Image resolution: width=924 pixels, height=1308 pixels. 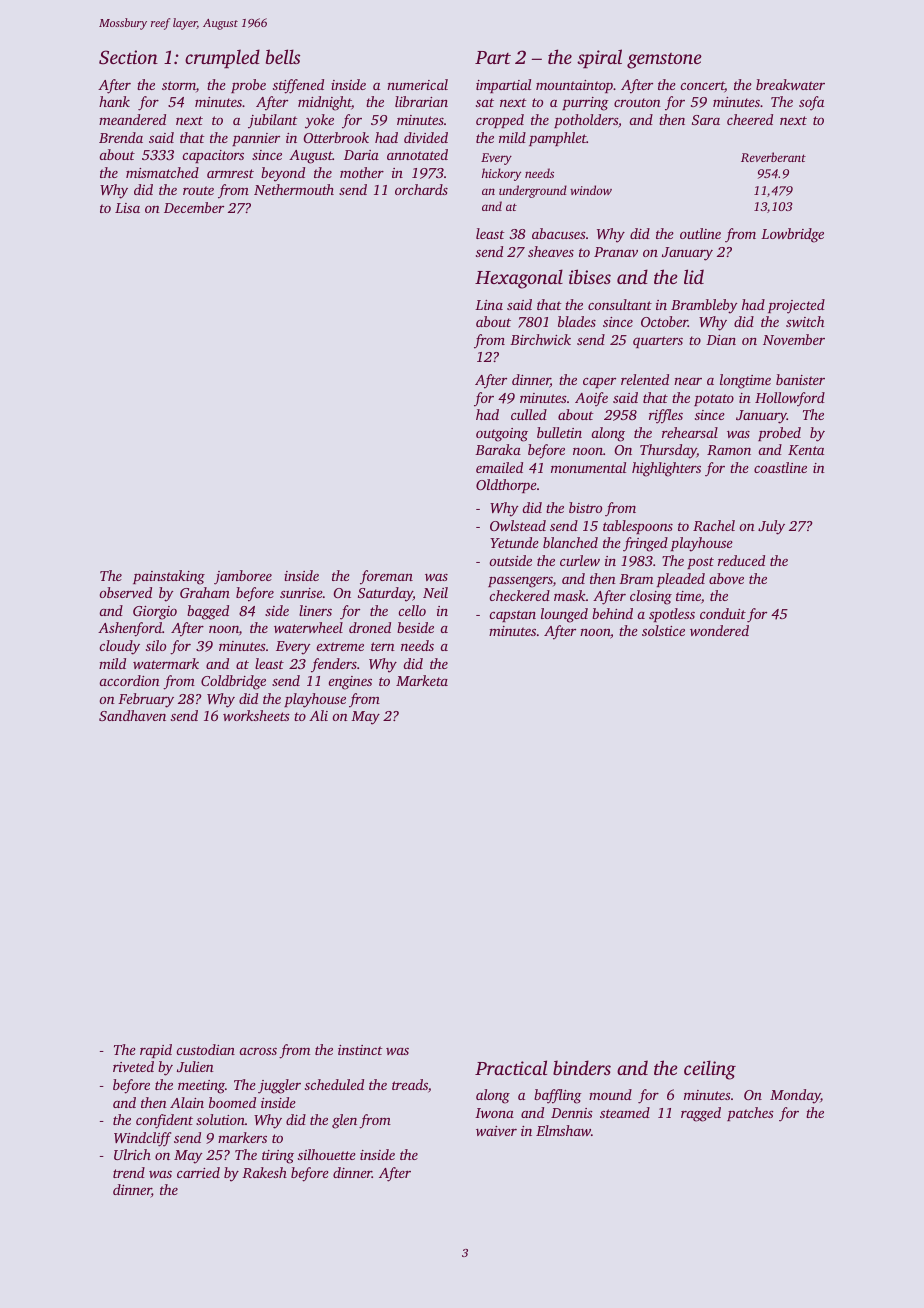 What do you see at coordinates (243, 577) in the screenshot?
I see `jamboree` at bounding box center [243, 577].
